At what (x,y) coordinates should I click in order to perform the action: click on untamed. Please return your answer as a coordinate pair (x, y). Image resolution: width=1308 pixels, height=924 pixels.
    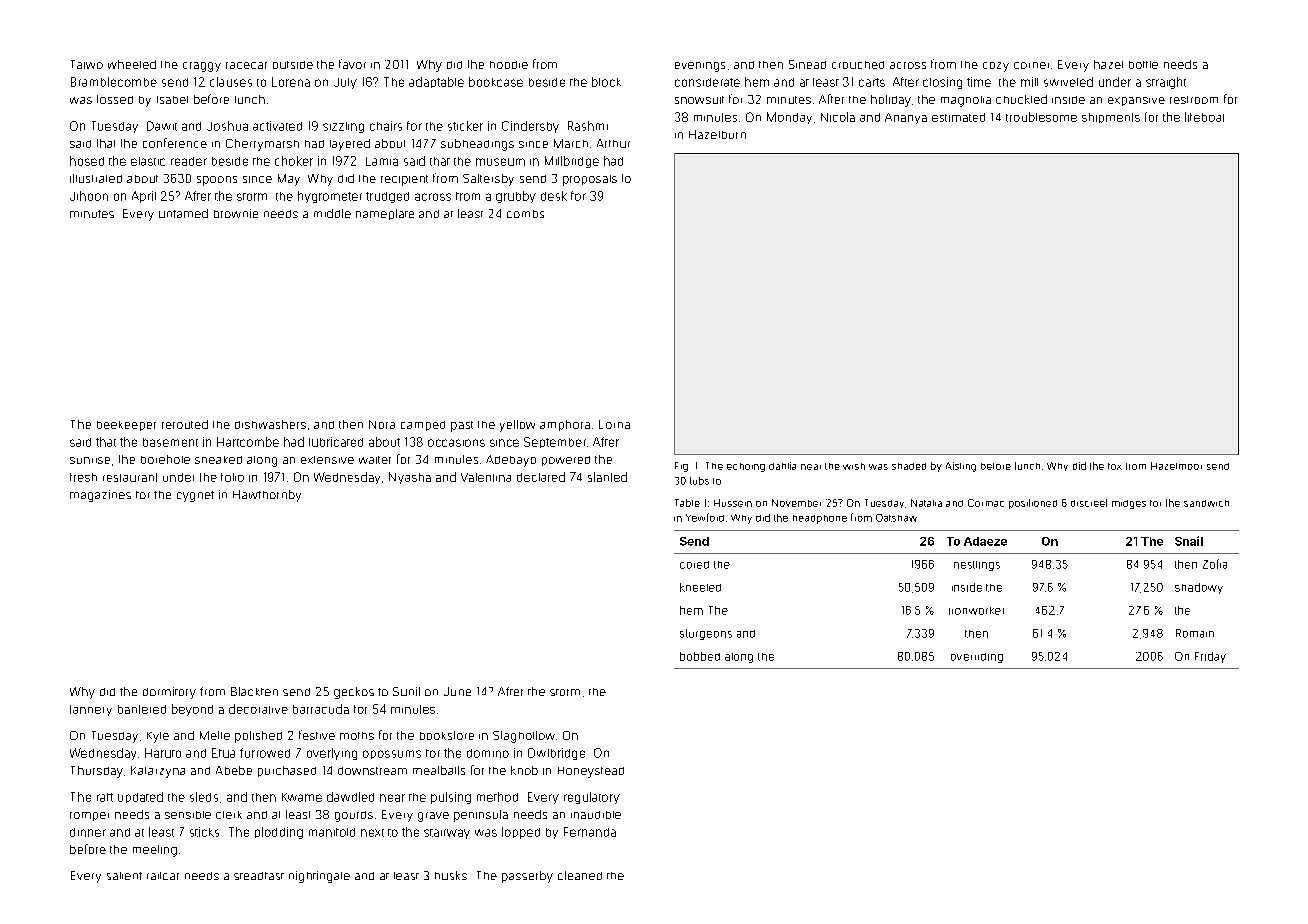
    Looking at the image, I should click on (183, 213).
